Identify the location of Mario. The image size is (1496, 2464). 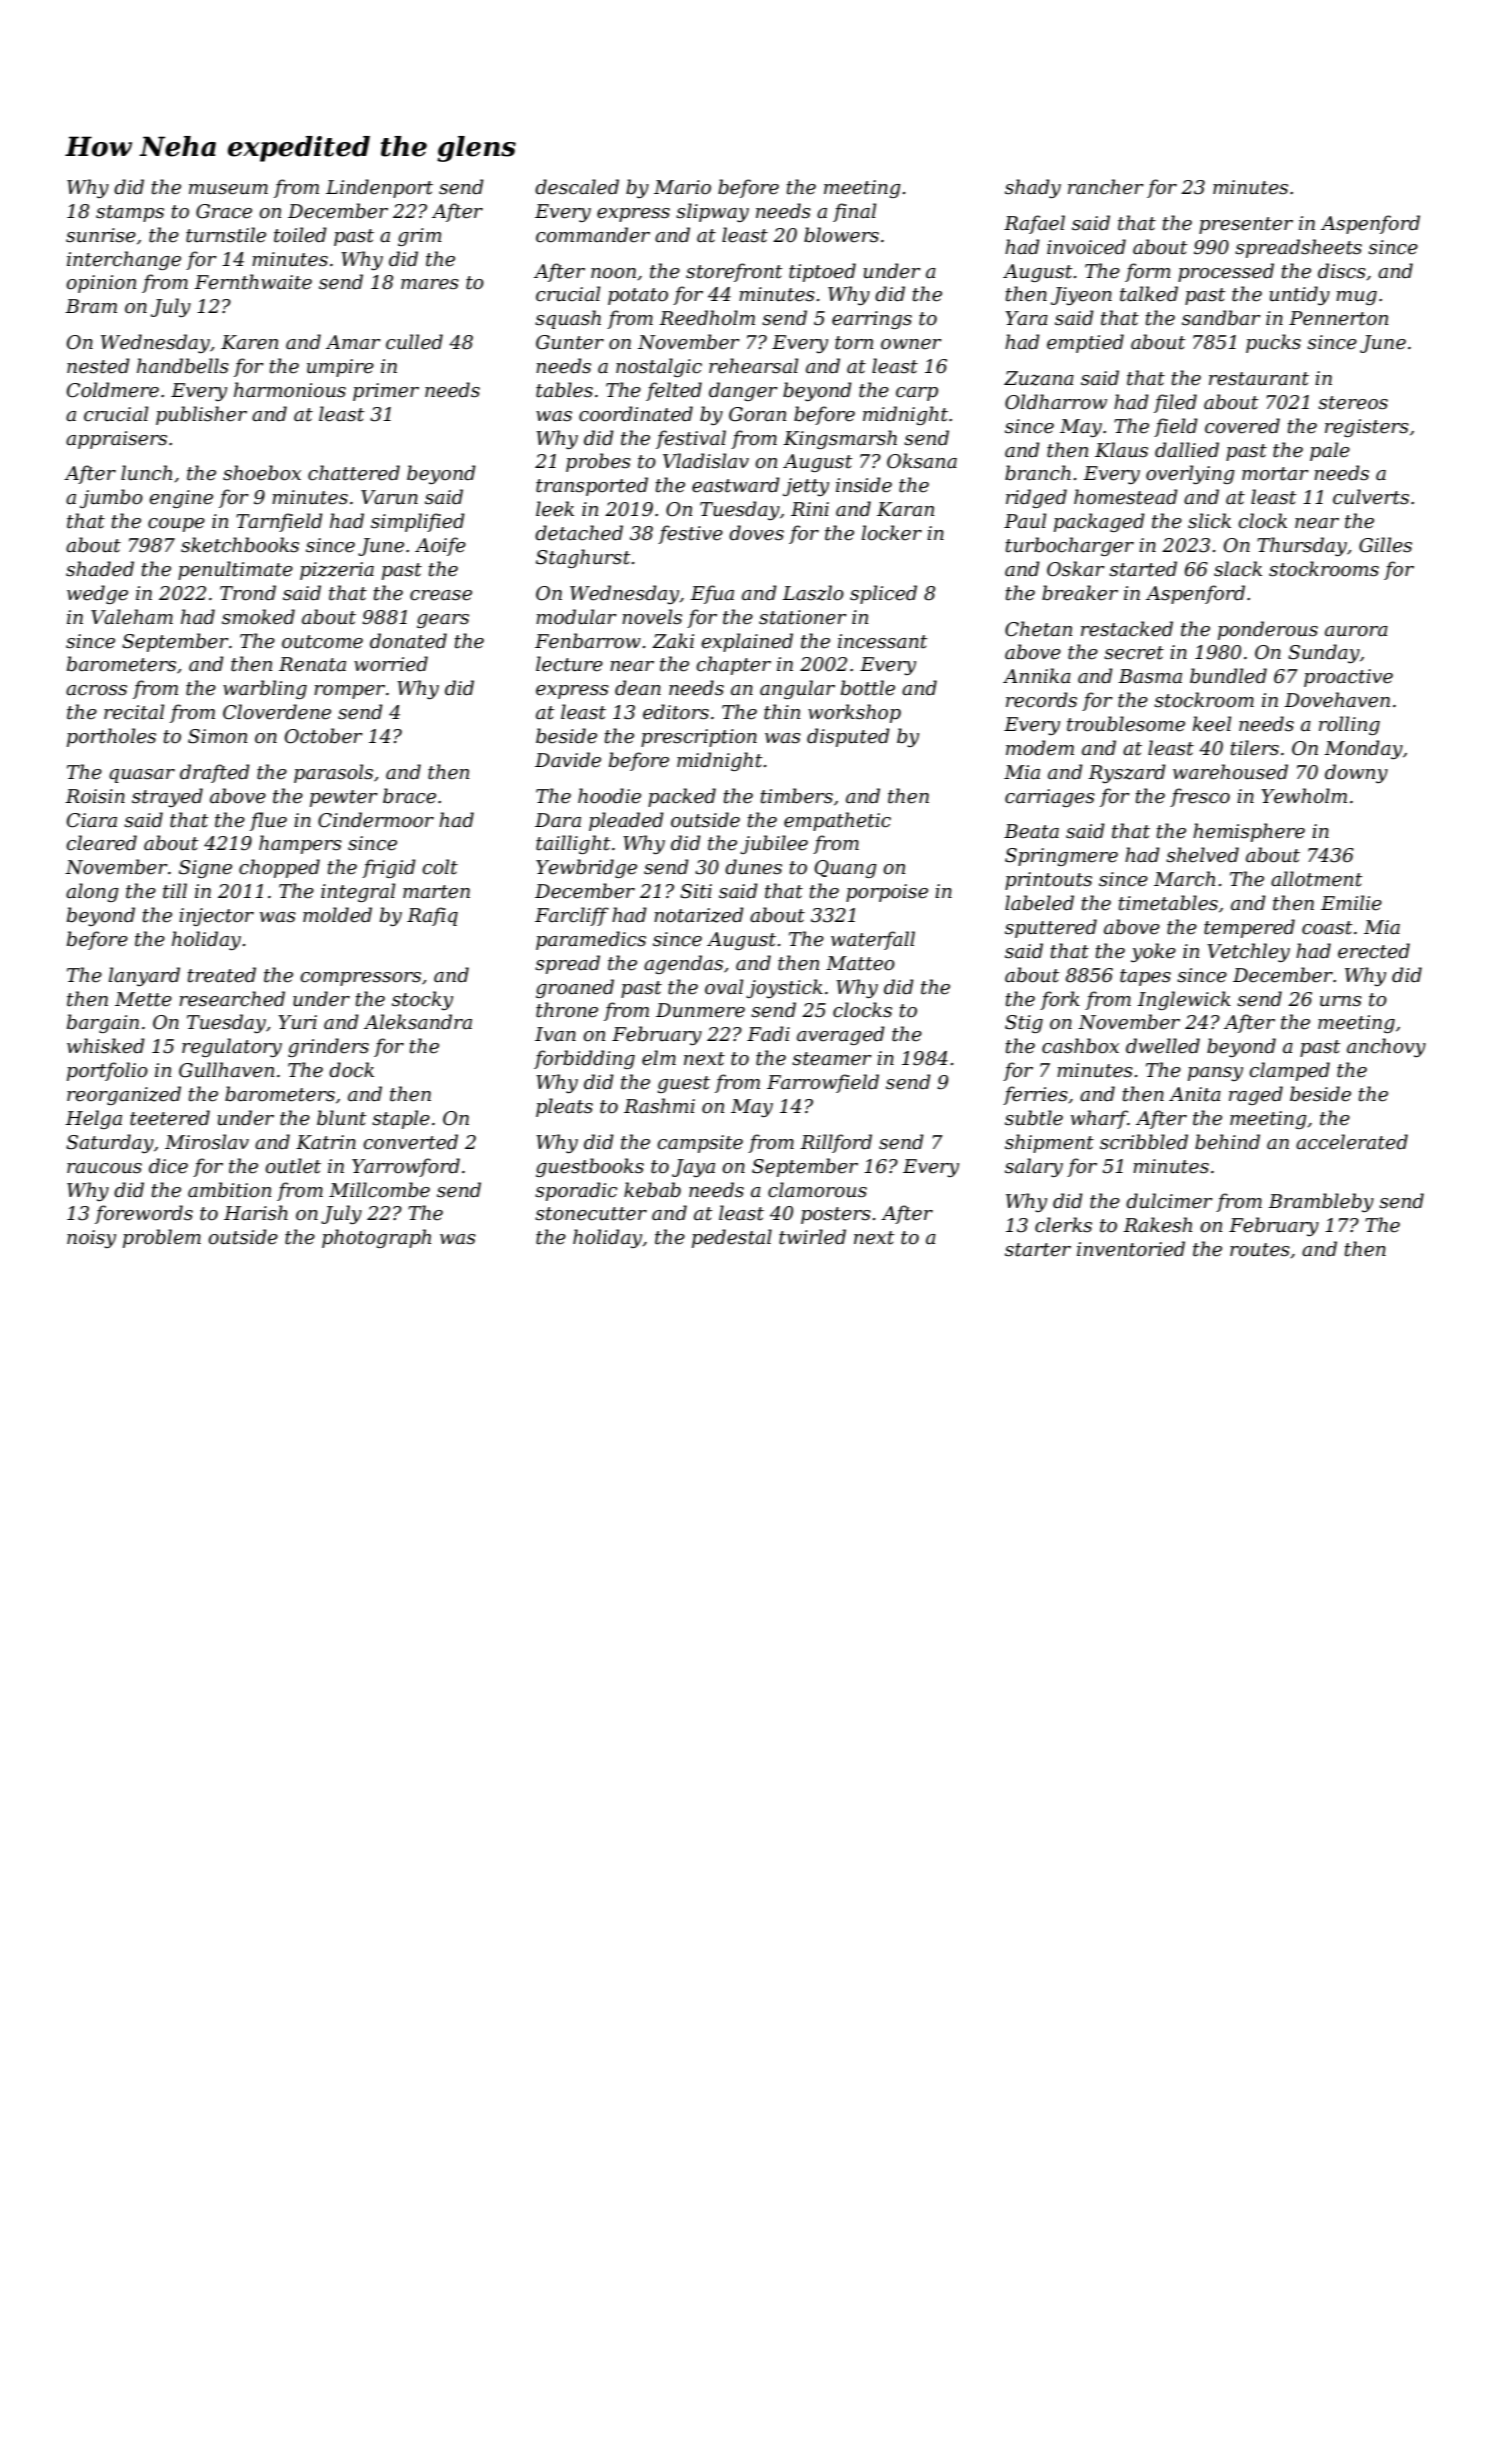
(682, 187).
